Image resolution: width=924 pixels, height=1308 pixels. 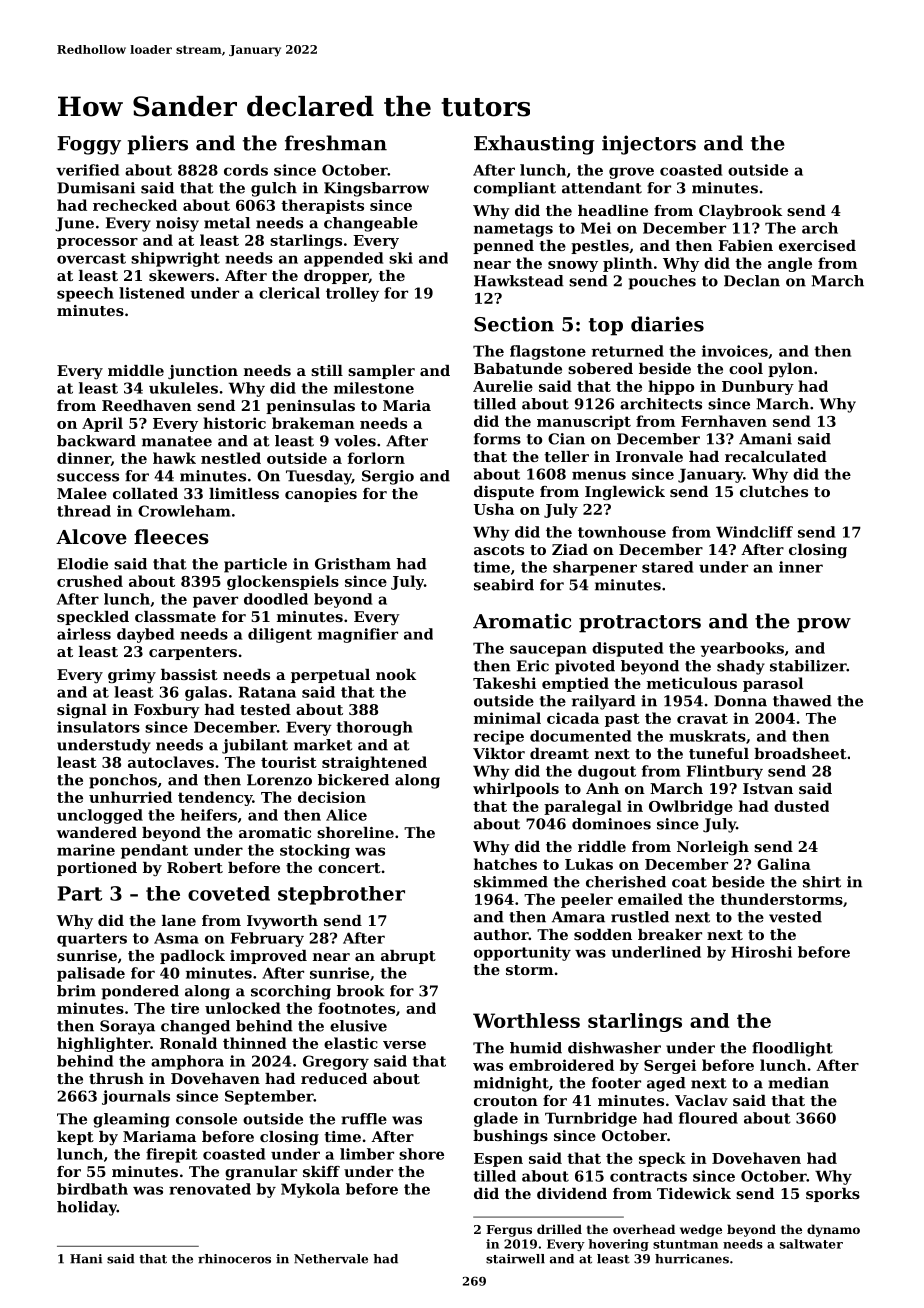 I want to click on portioned, so click(x=97, y=869).
